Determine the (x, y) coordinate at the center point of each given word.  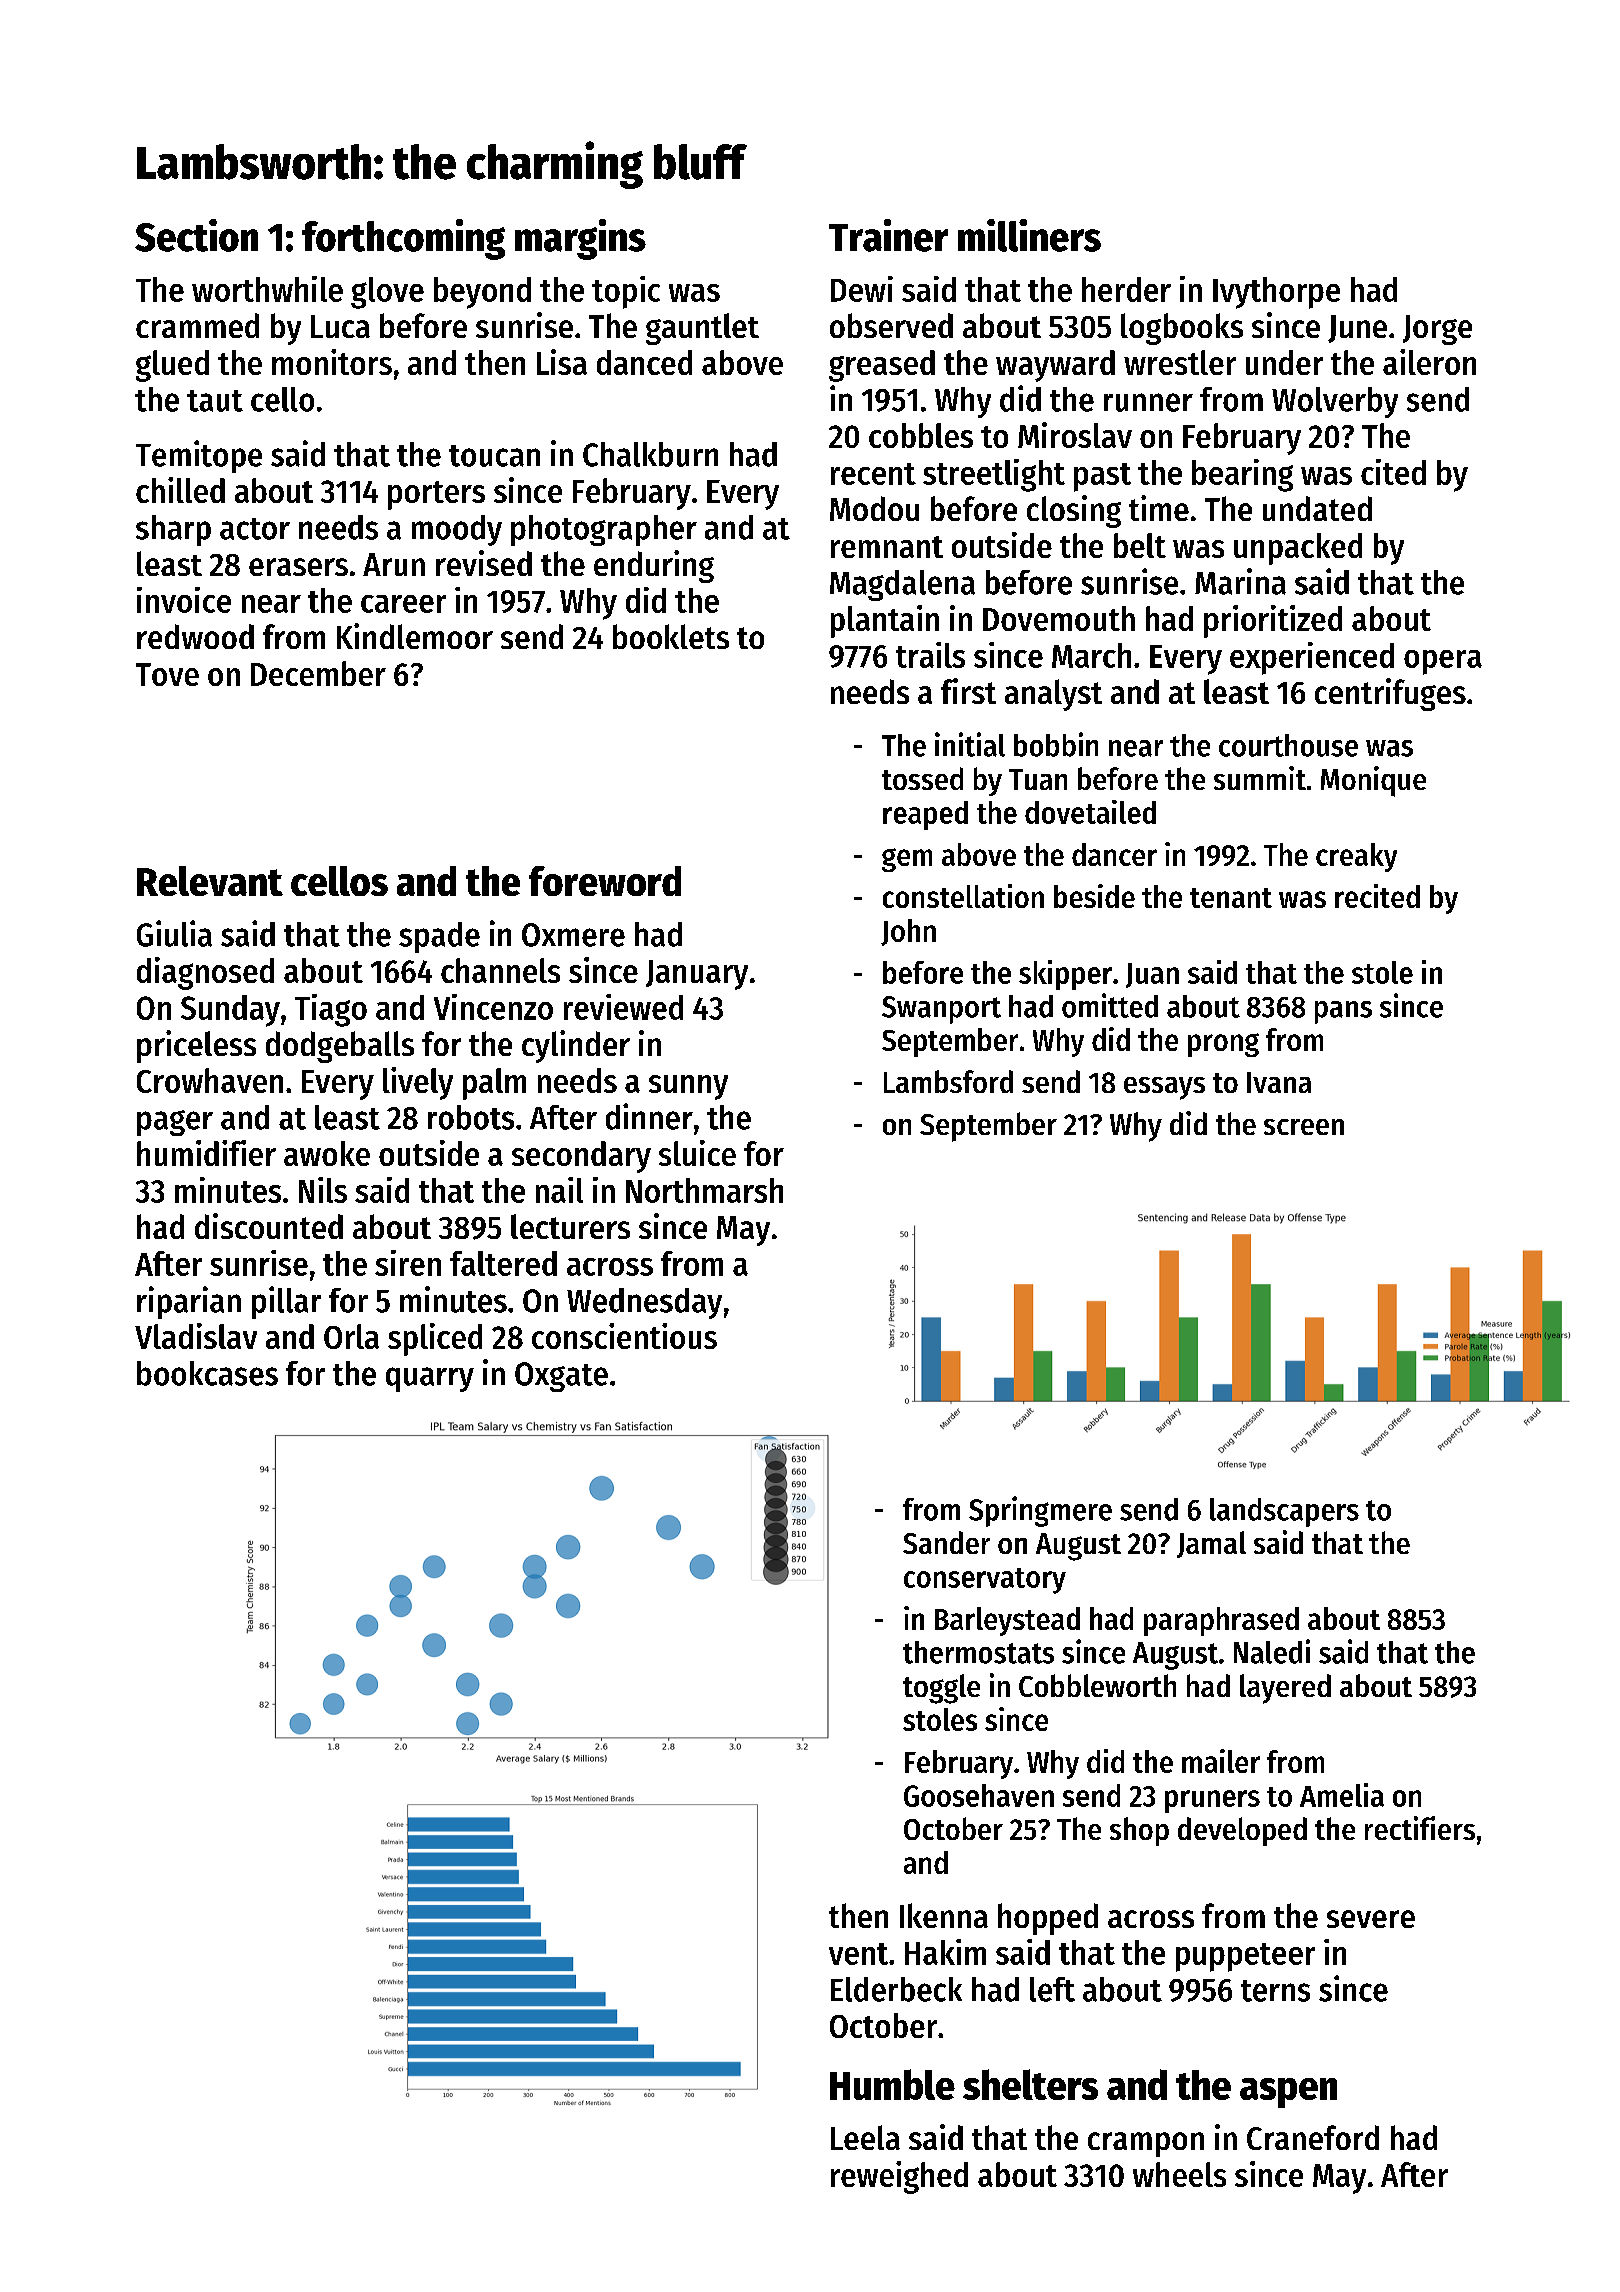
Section (196, 235)
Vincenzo (493, 1007)
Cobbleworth (1097, 1685)
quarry (430, 1379)
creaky (1356, 857)
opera (1443, 662)
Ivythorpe (1276, 293)
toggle (941, 1689)
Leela (865, 2137)
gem (907, 860)
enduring (654, 566)
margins (580, 239)
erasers (298, 567)
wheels (1179, 2174)
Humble (892, 2084)
